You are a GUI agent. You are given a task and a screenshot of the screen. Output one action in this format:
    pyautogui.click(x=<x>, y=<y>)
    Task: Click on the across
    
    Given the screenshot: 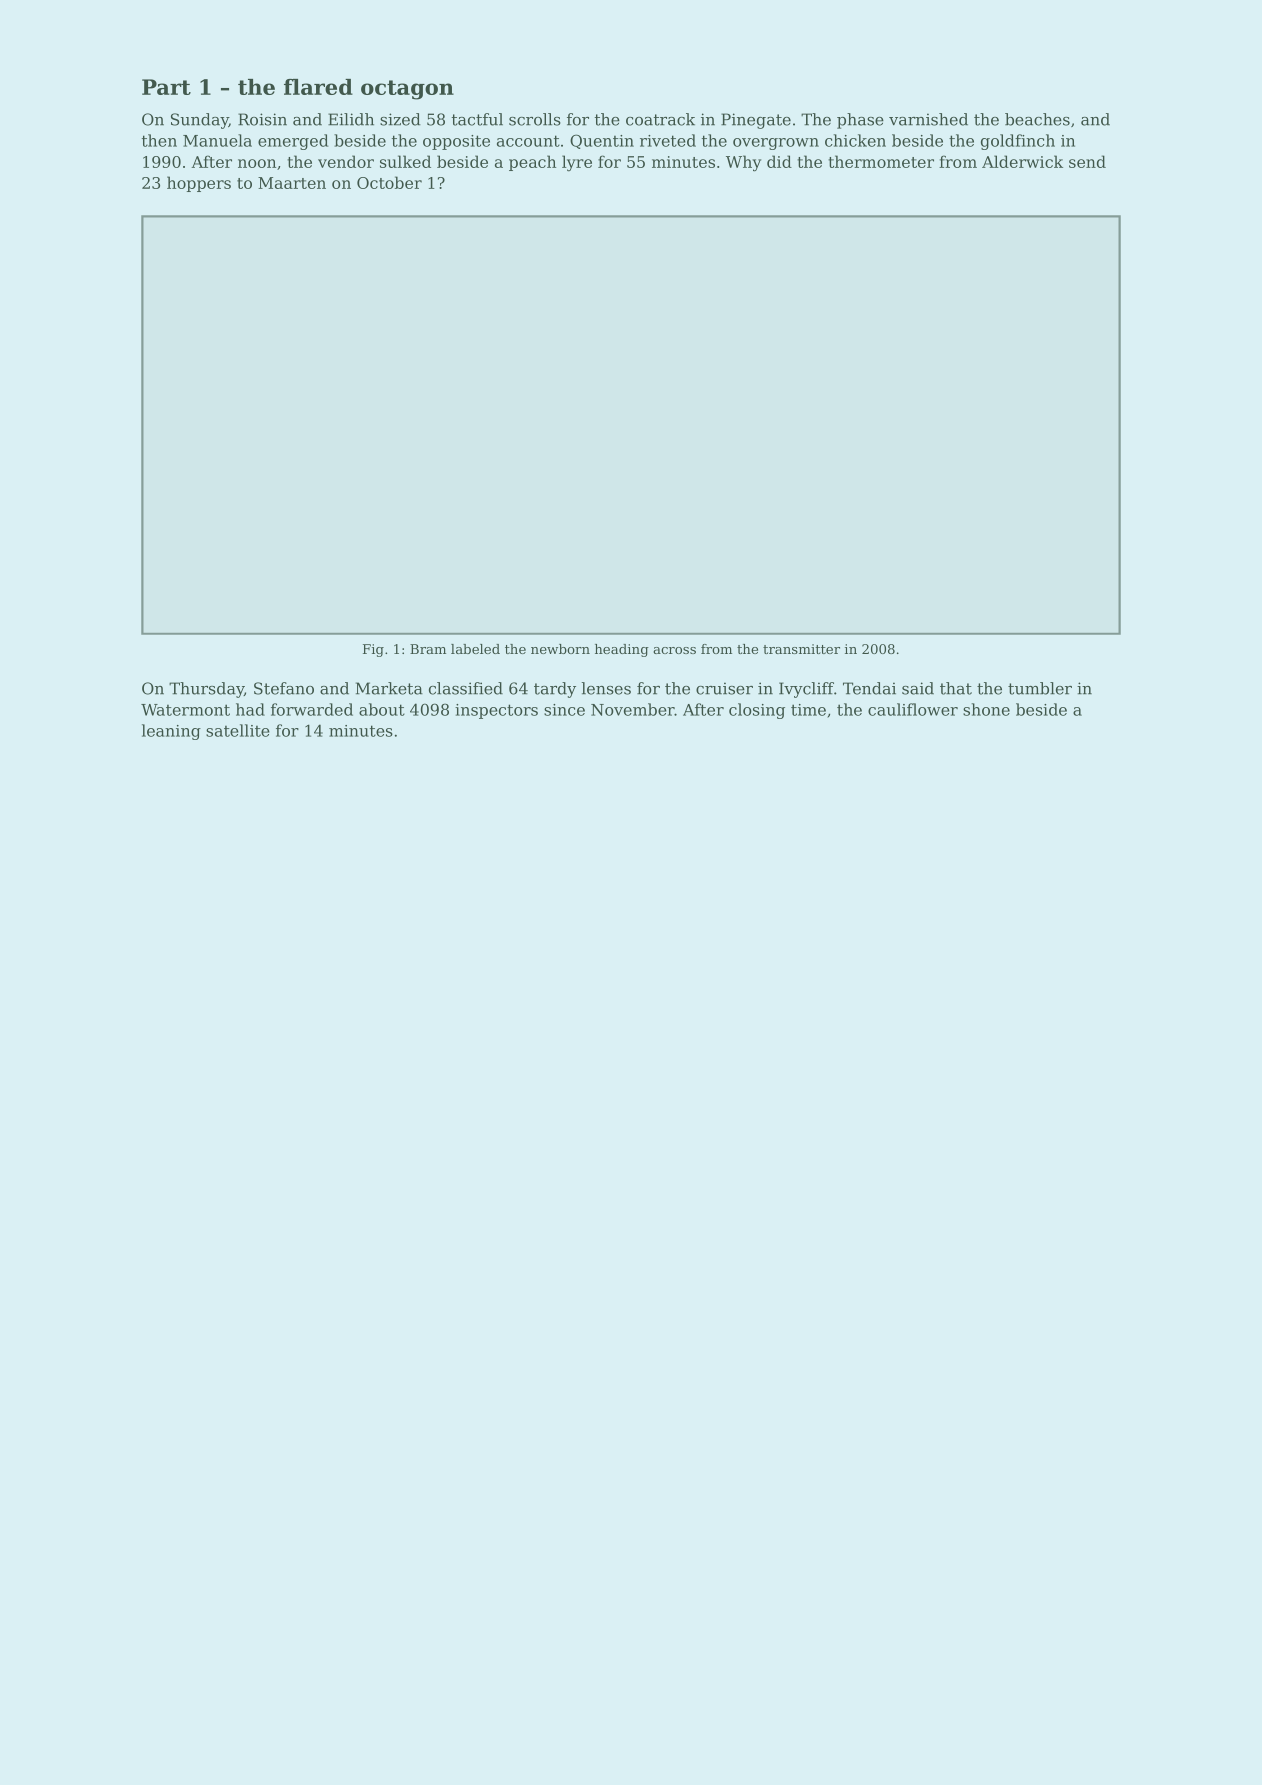 What is the action you would take?
    pyautogui.click(x=674, y=650)
